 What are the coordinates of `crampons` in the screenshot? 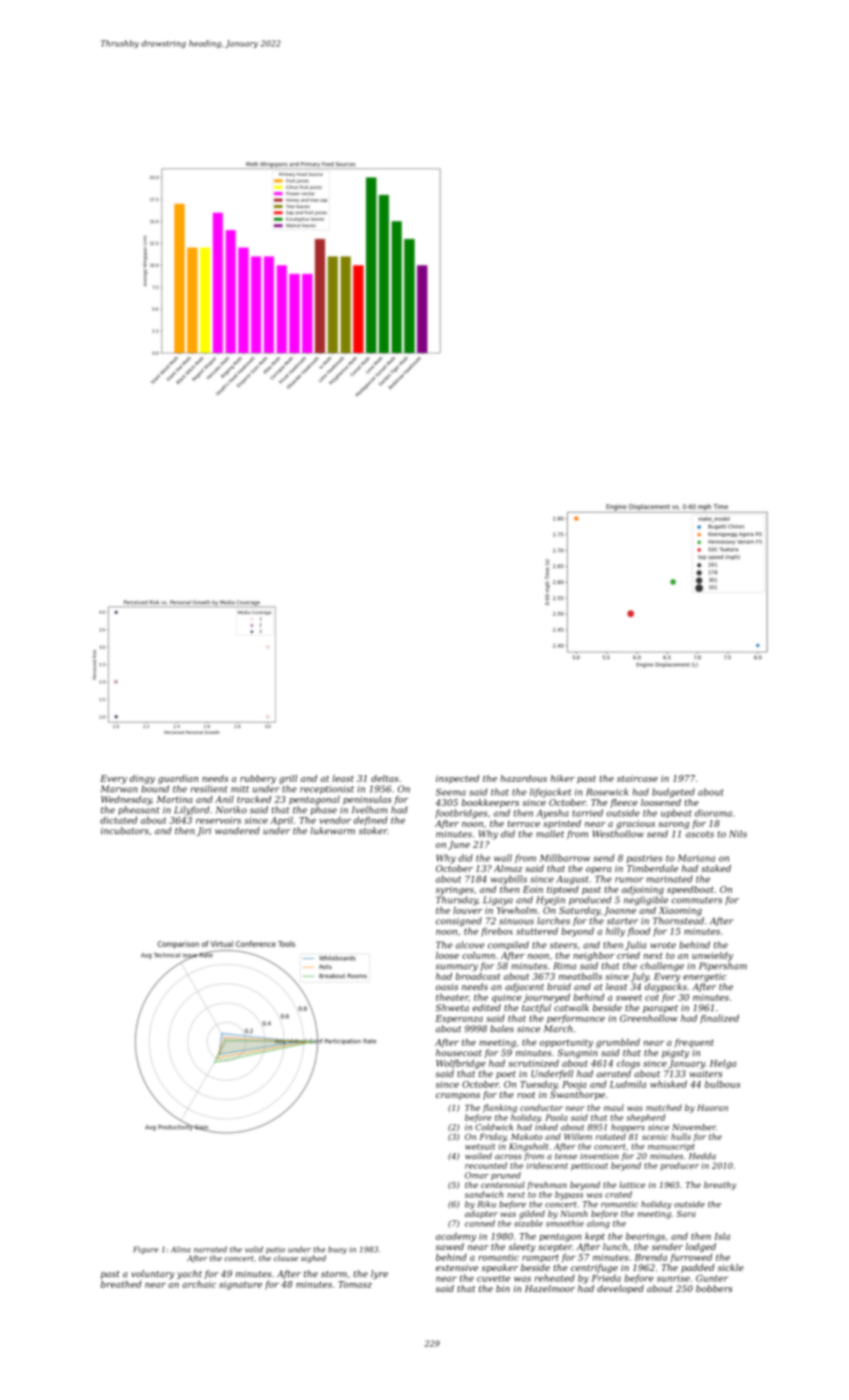 It's located at (458, 1096).
